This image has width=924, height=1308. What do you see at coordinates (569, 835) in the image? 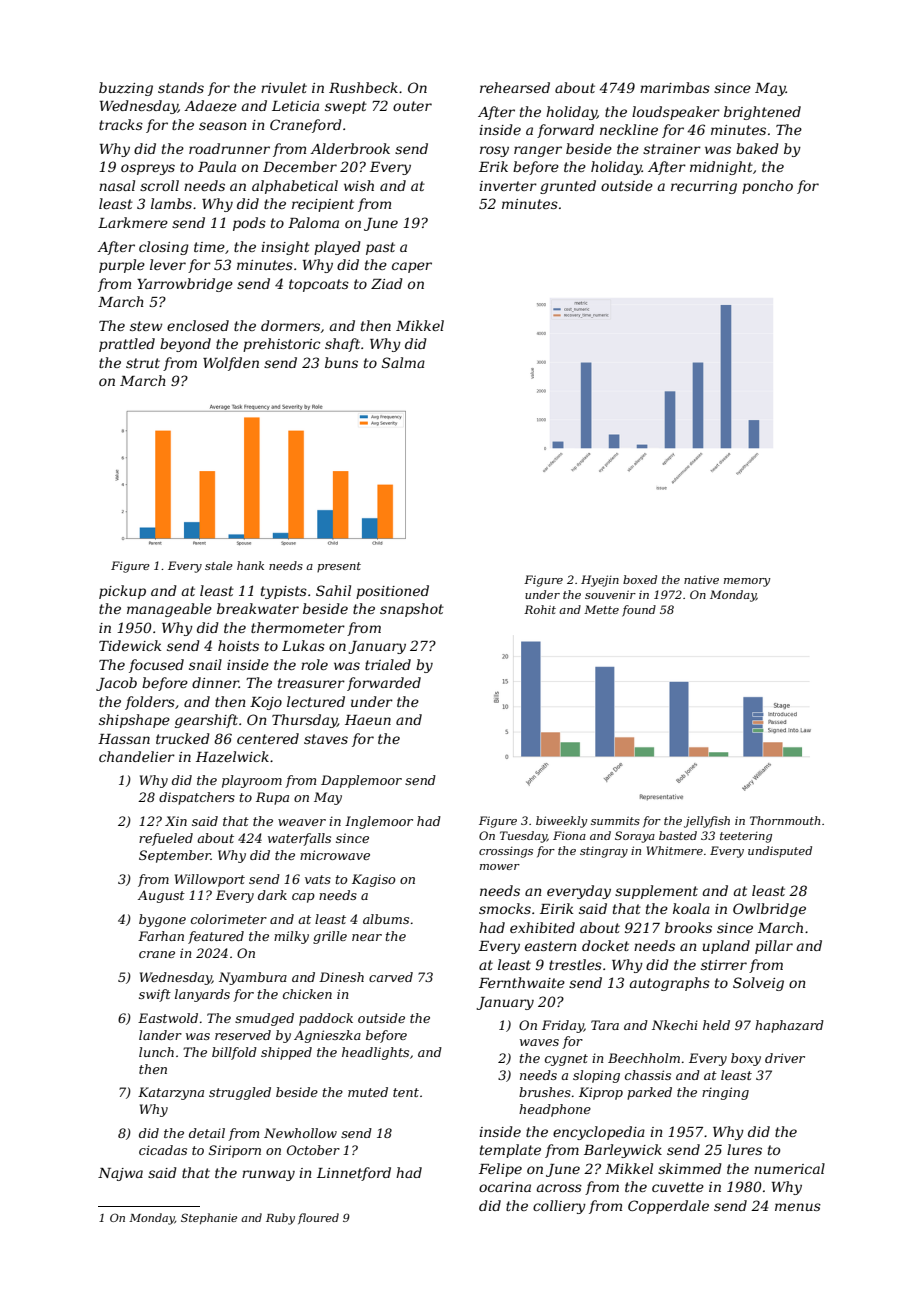
I see `Fiona` at bounding box center [569, 835].
